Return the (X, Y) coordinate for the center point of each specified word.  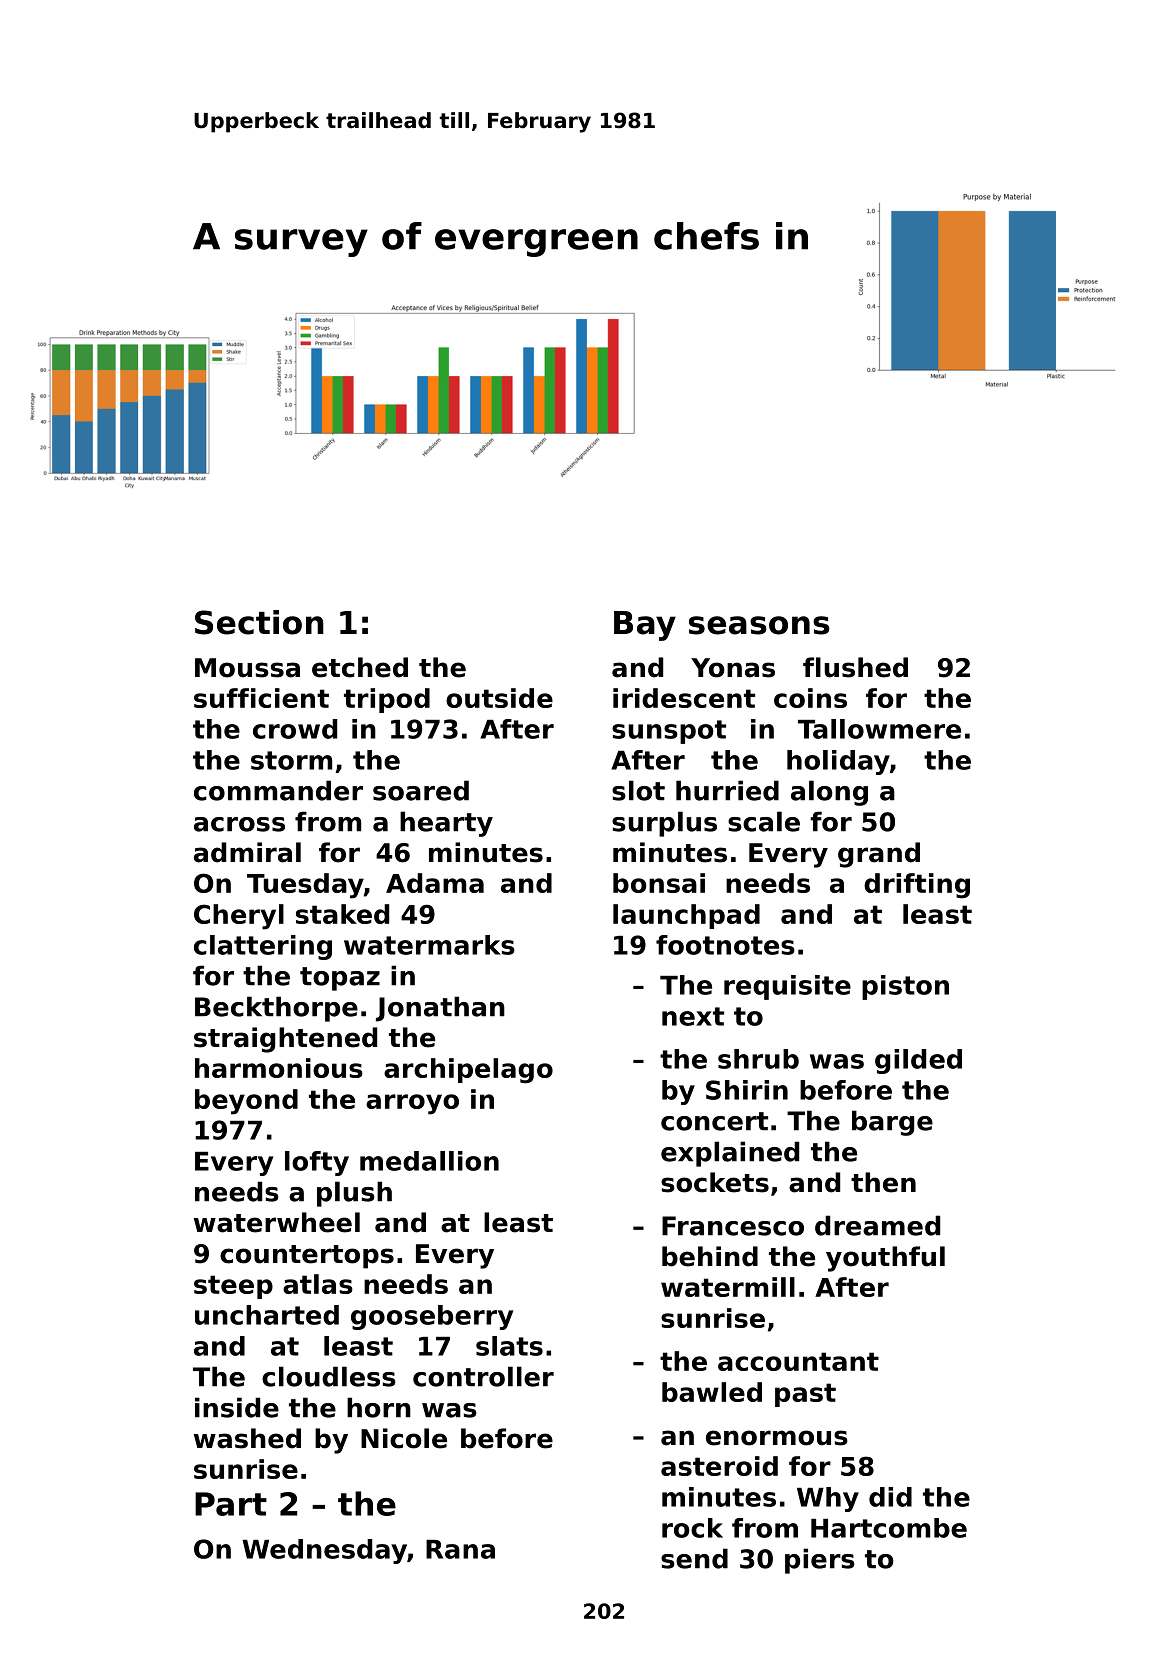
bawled (712, 1392)
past (805, 1395)
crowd (295, 729)
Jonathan (440, 1009)
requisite (787, 987)
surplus (664, 824)
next (693, 1016)
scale (764, 821)
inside (237, 1407)
